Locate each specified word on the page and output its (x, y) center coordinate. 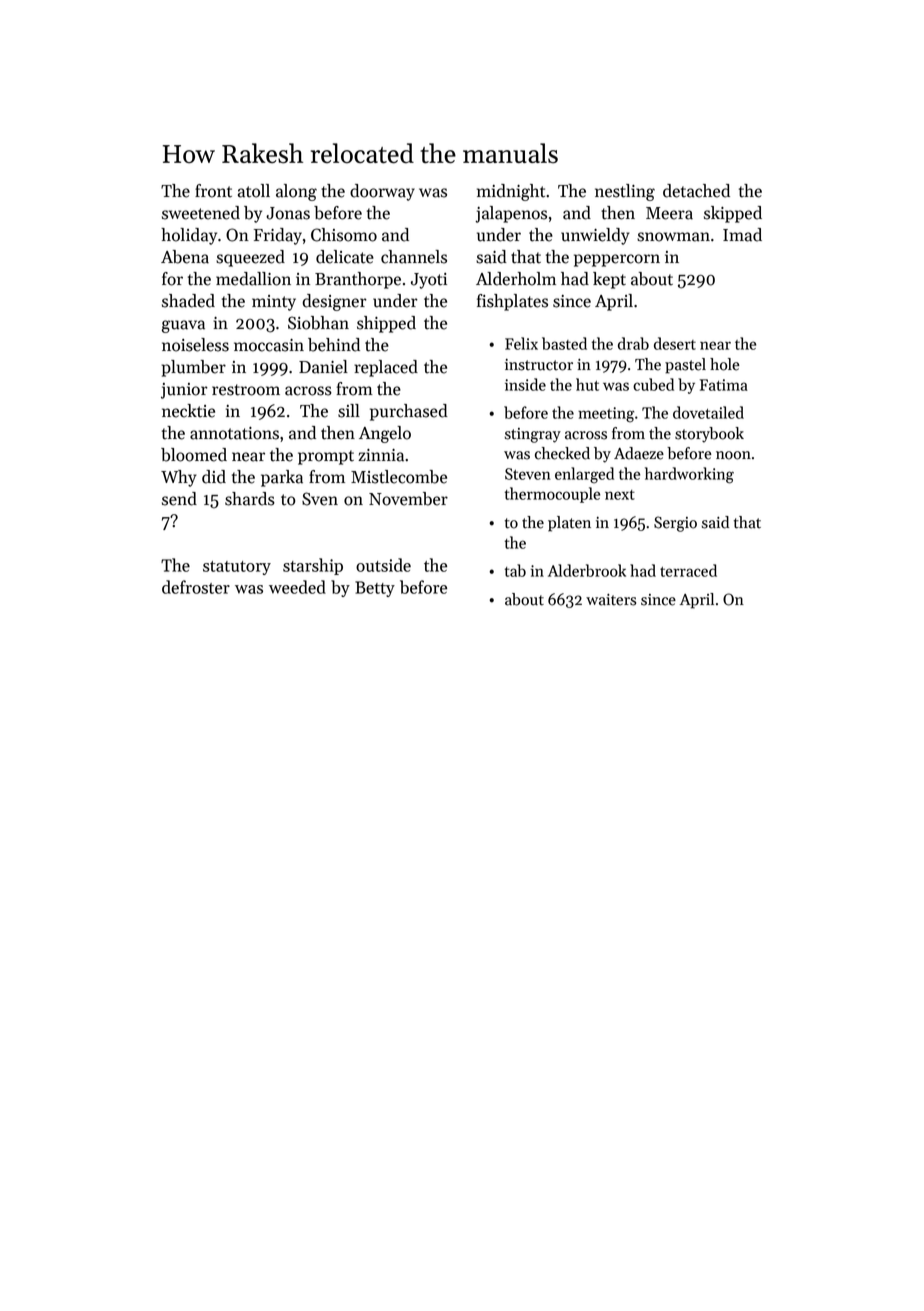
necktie (188, 411)
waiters (611, 600)
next (620, 495)
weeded (297, 587)
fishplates (512, 302)
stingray (533, 435)
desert (675, 343)
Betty (375, 589)
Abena (185, 257)
